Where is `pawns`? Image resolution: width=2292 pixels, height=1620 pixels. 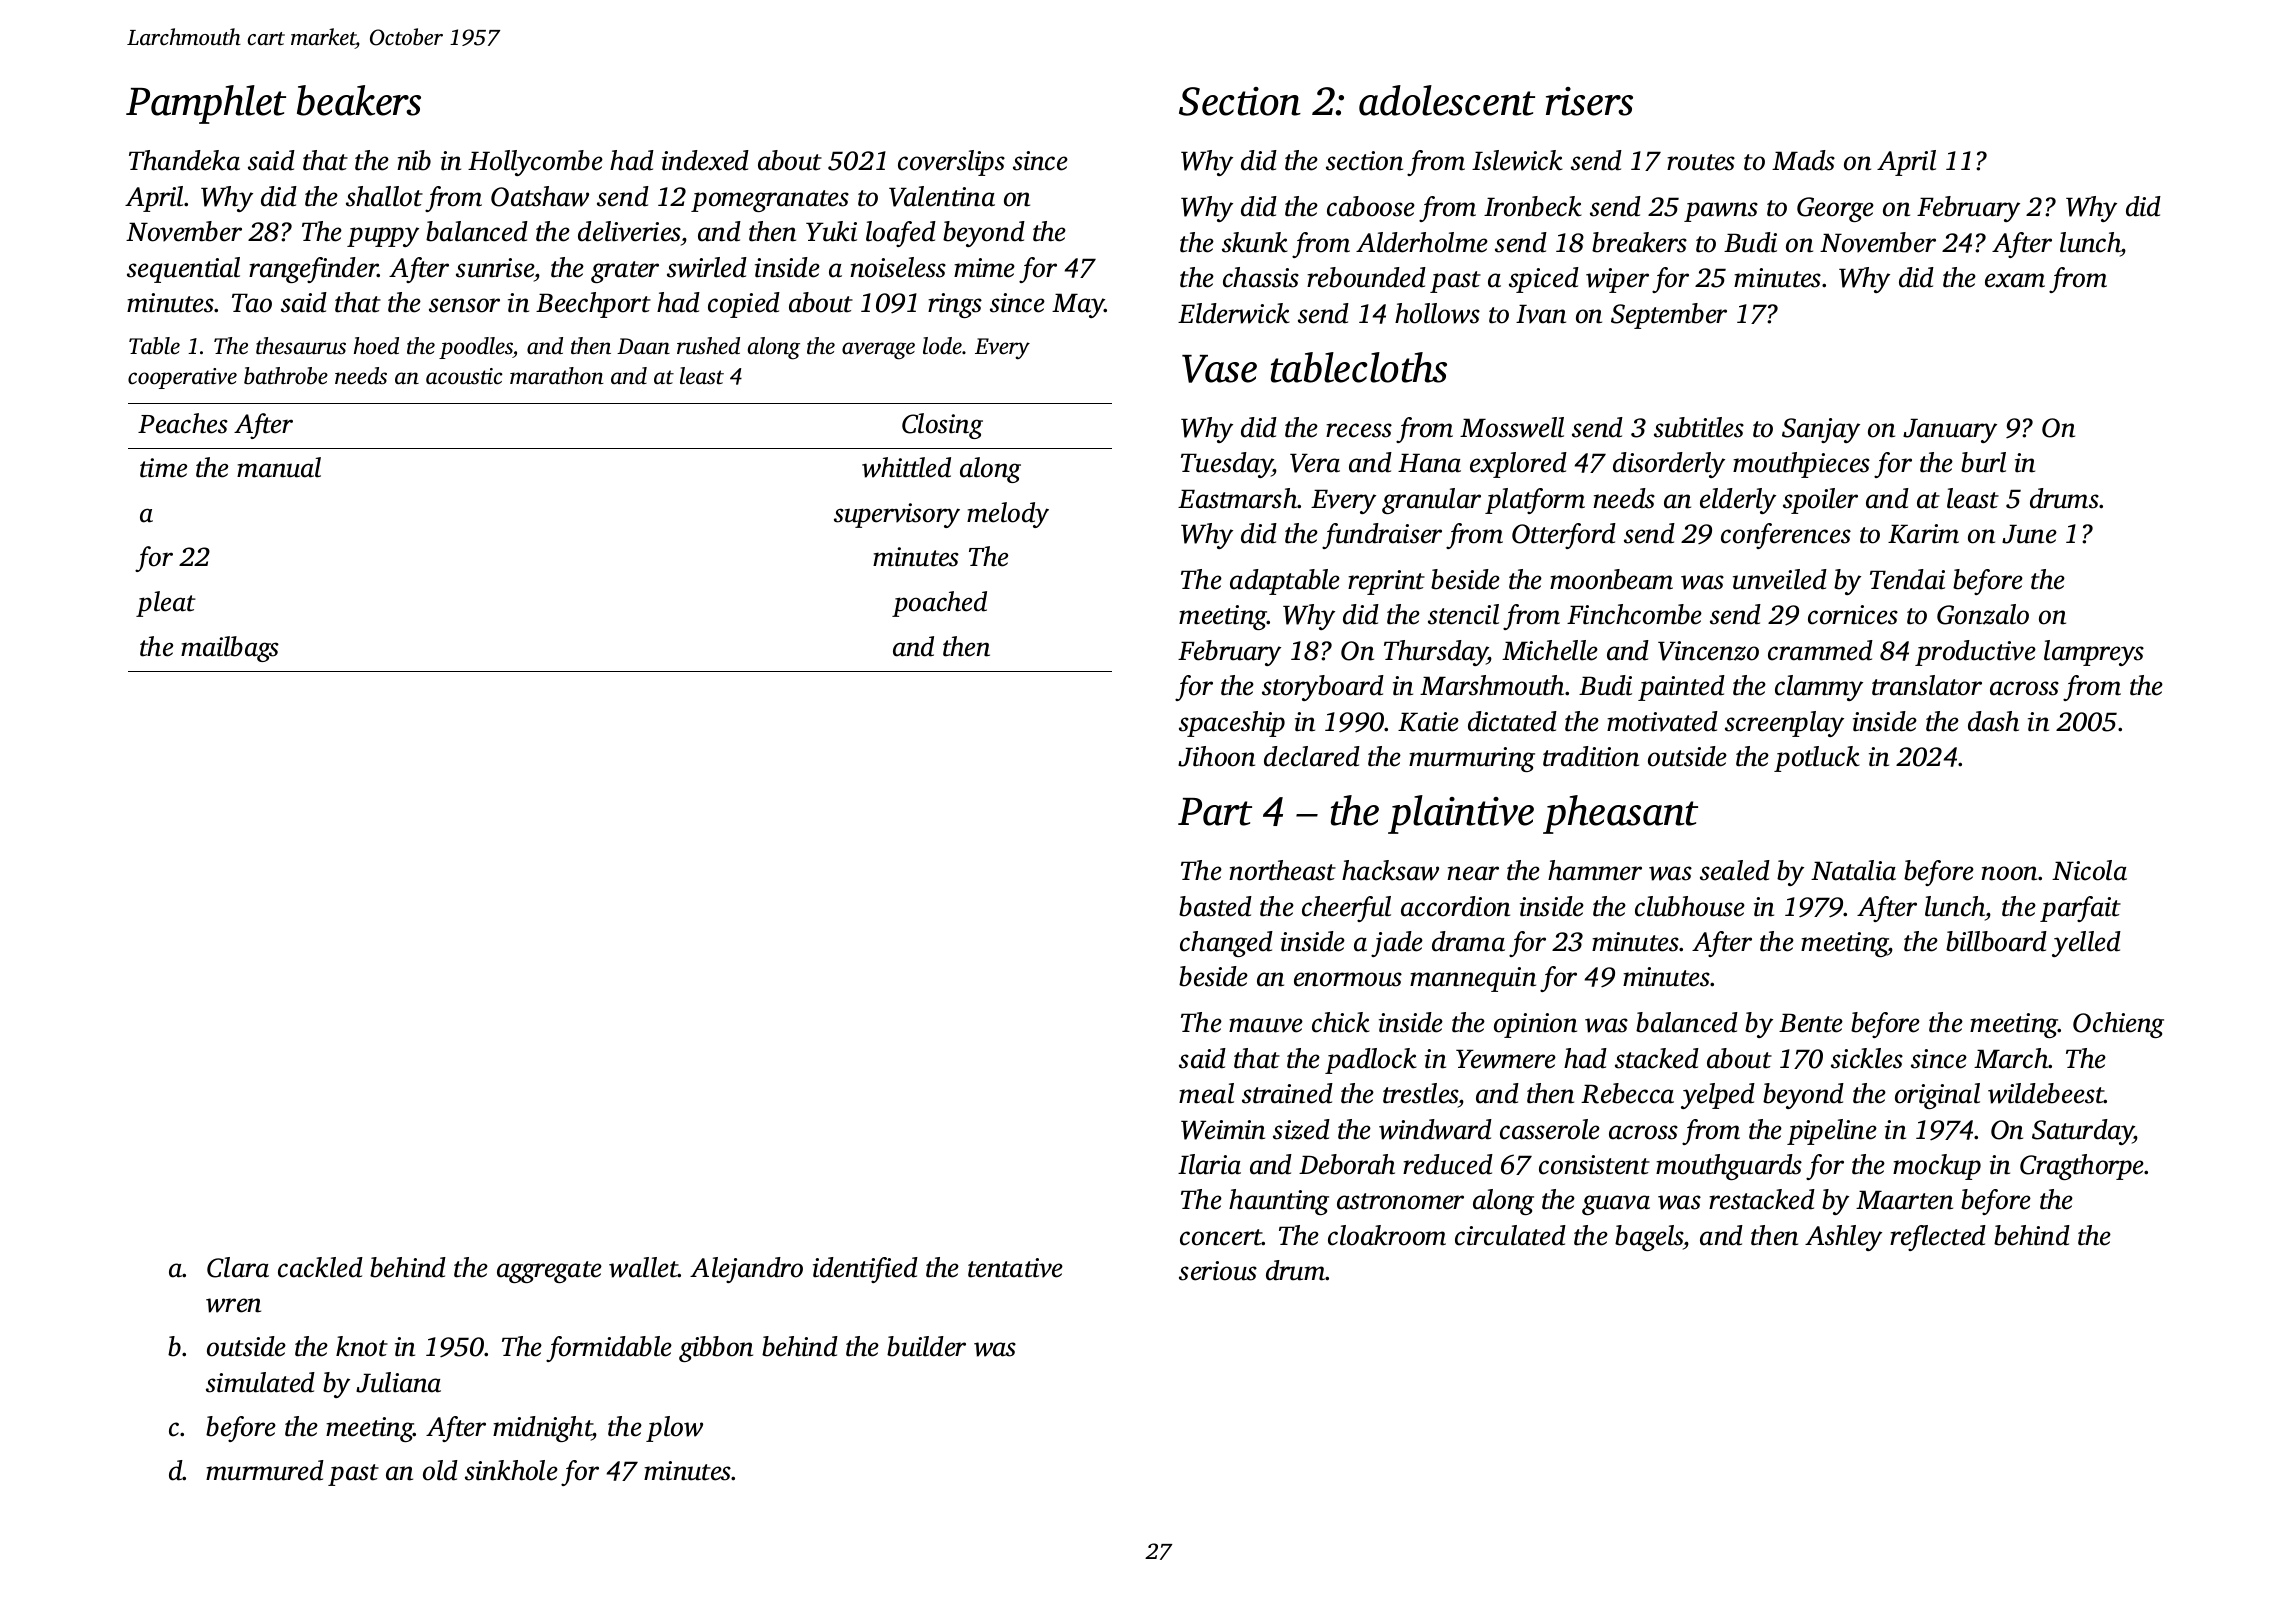 pawns is located at coordinates (1721, 212).
